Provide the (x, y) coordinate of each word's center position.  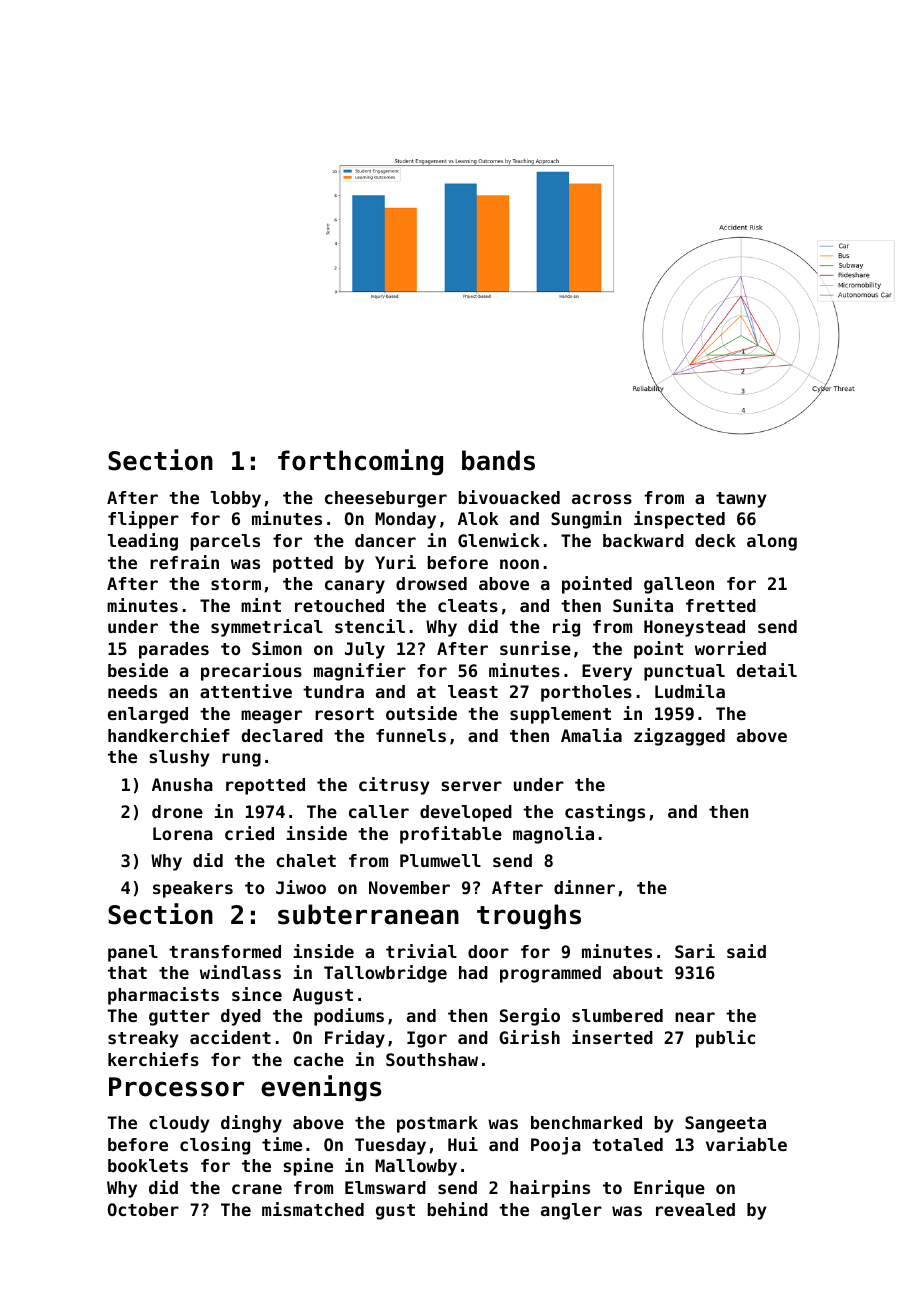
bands (498, 460)
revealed (695, 1209)
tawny (741, 500)
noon (519, 564)
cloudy (179, 1124)
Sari (695, 951)
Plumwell (440, 860)
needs (132, 691)
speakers (193, 889)
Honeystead (694, 628)
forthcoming (360, 462)
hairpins (550, 1189)
